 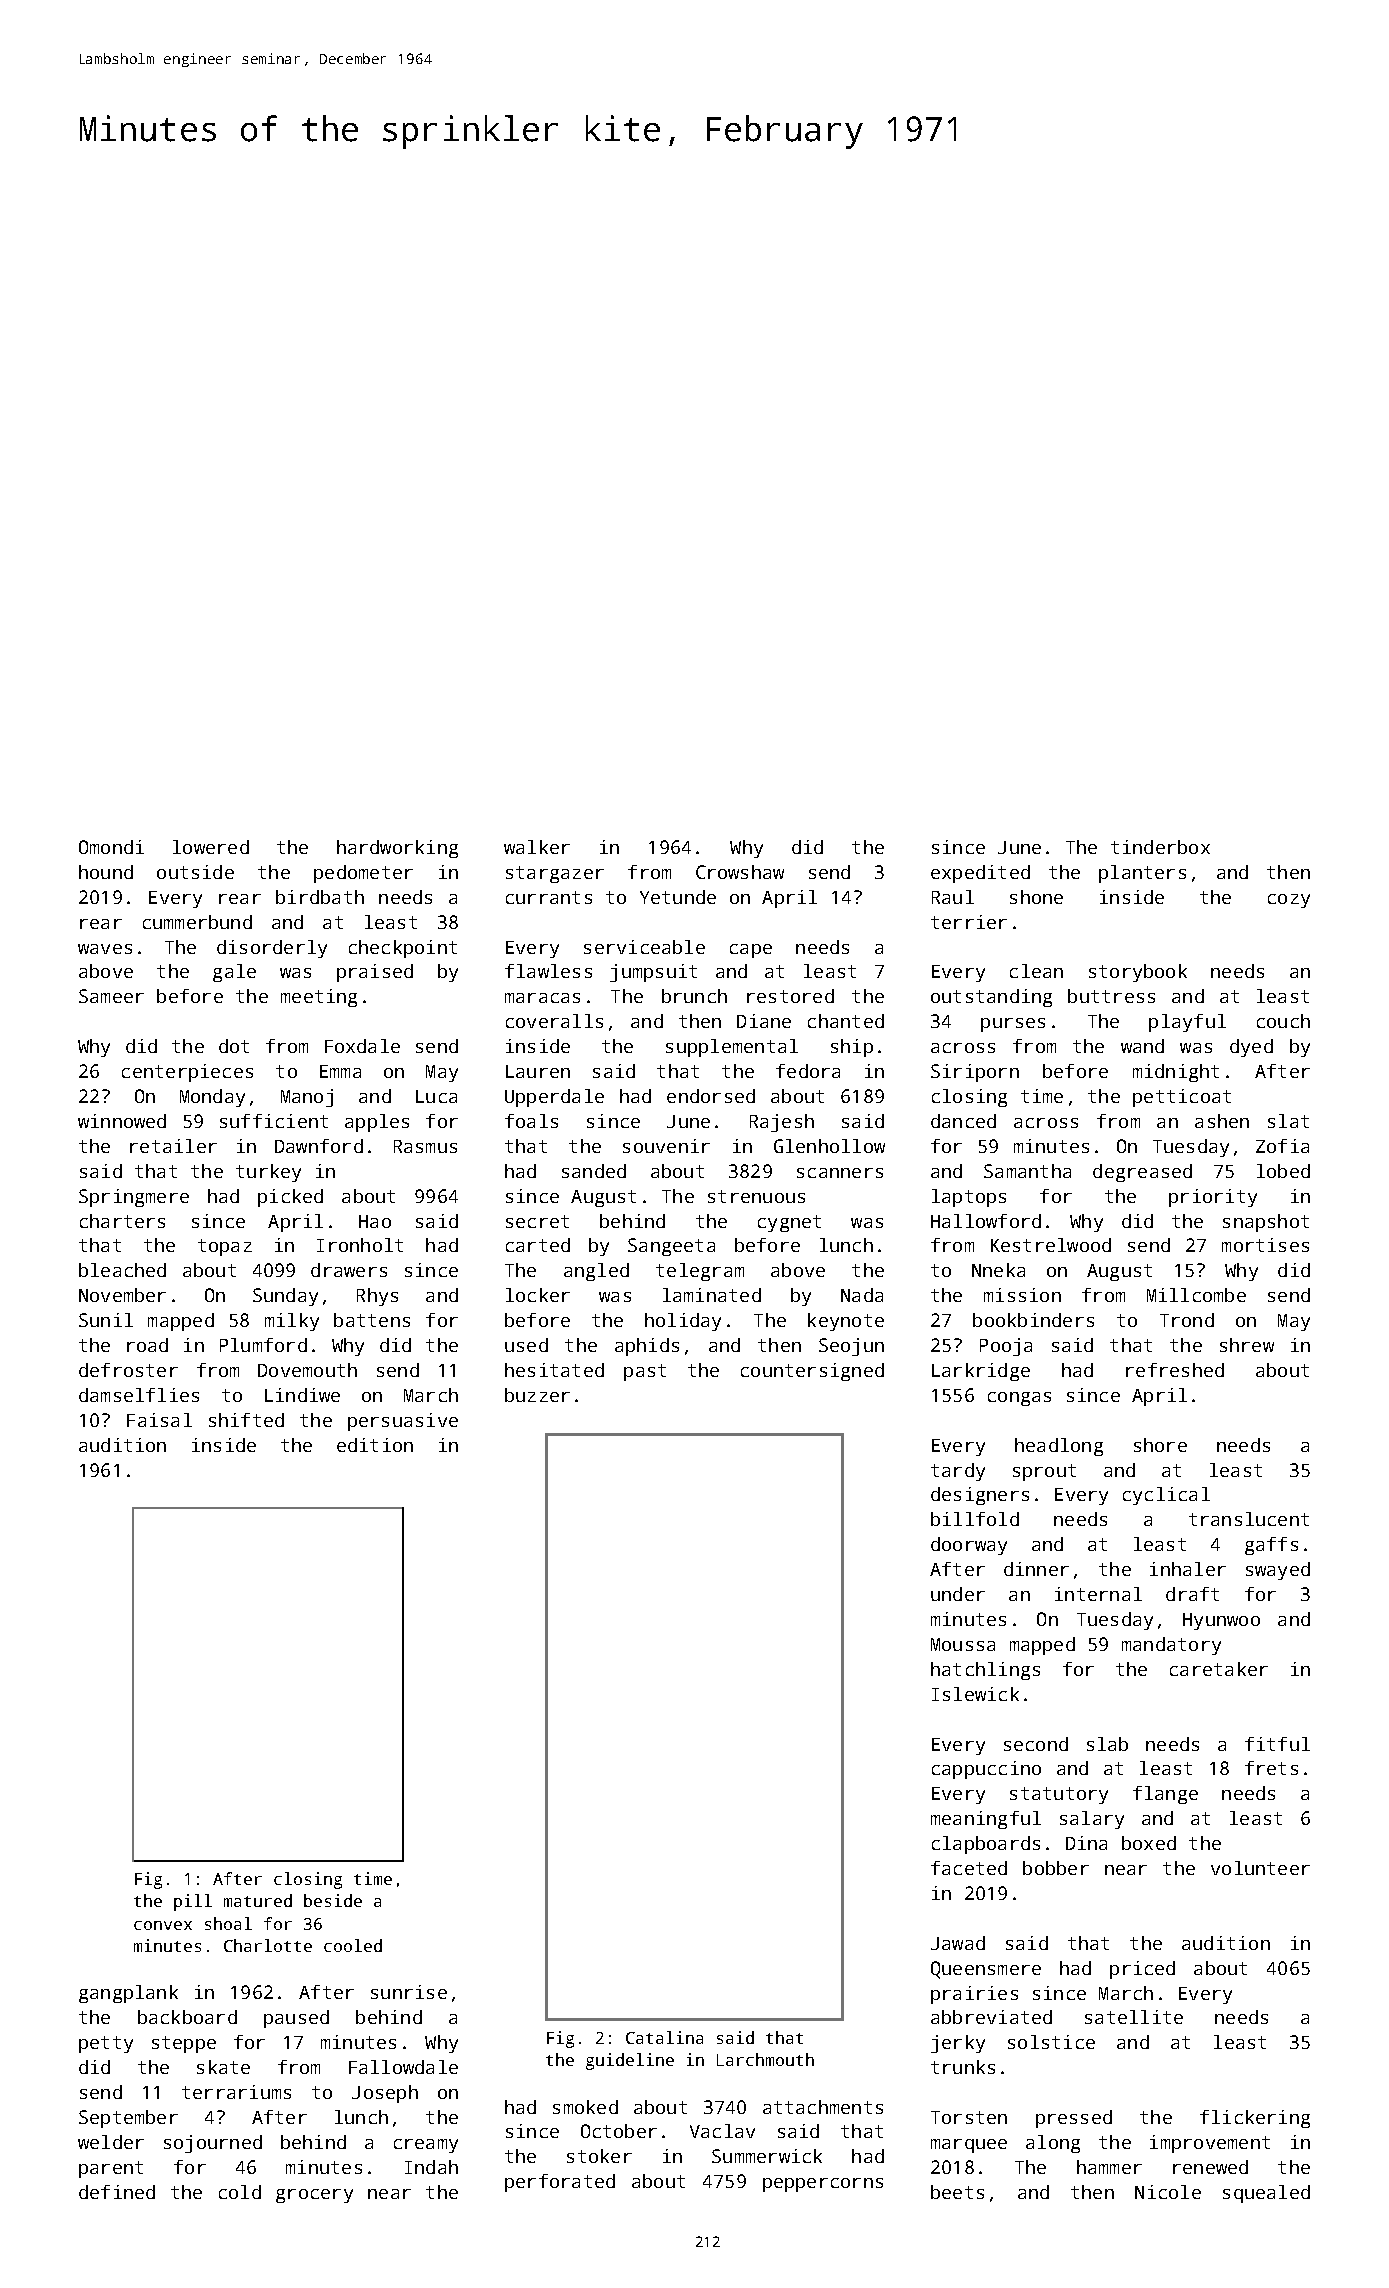 I want to click on cummerbund, so click(x=197, y=922).
